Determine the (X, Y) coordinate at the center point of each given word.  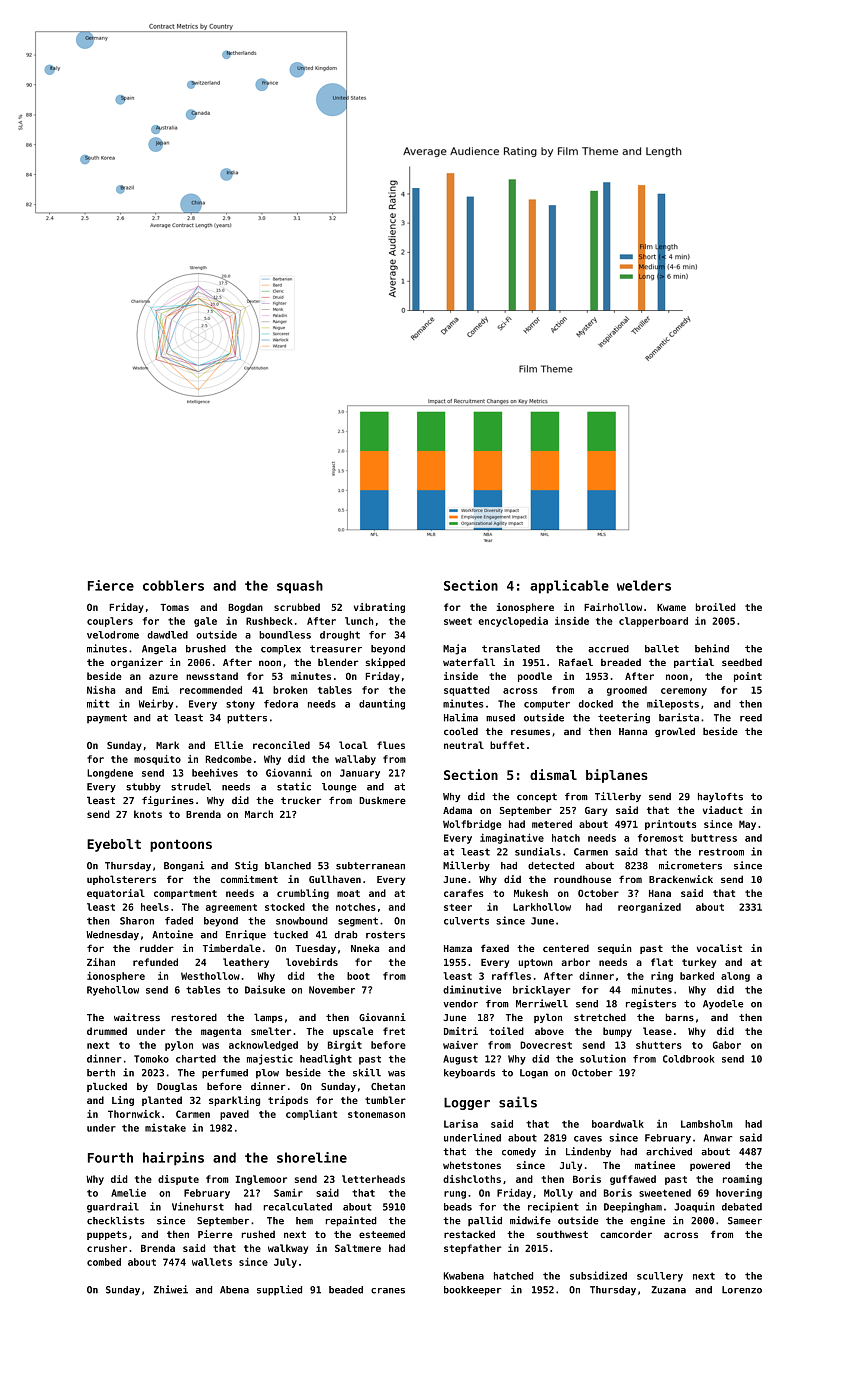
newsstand (212, 676)
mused (500, 718)
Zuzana (668, 1290)
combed (104, 1262)
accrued (608, 649)
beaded (346, 1290)
